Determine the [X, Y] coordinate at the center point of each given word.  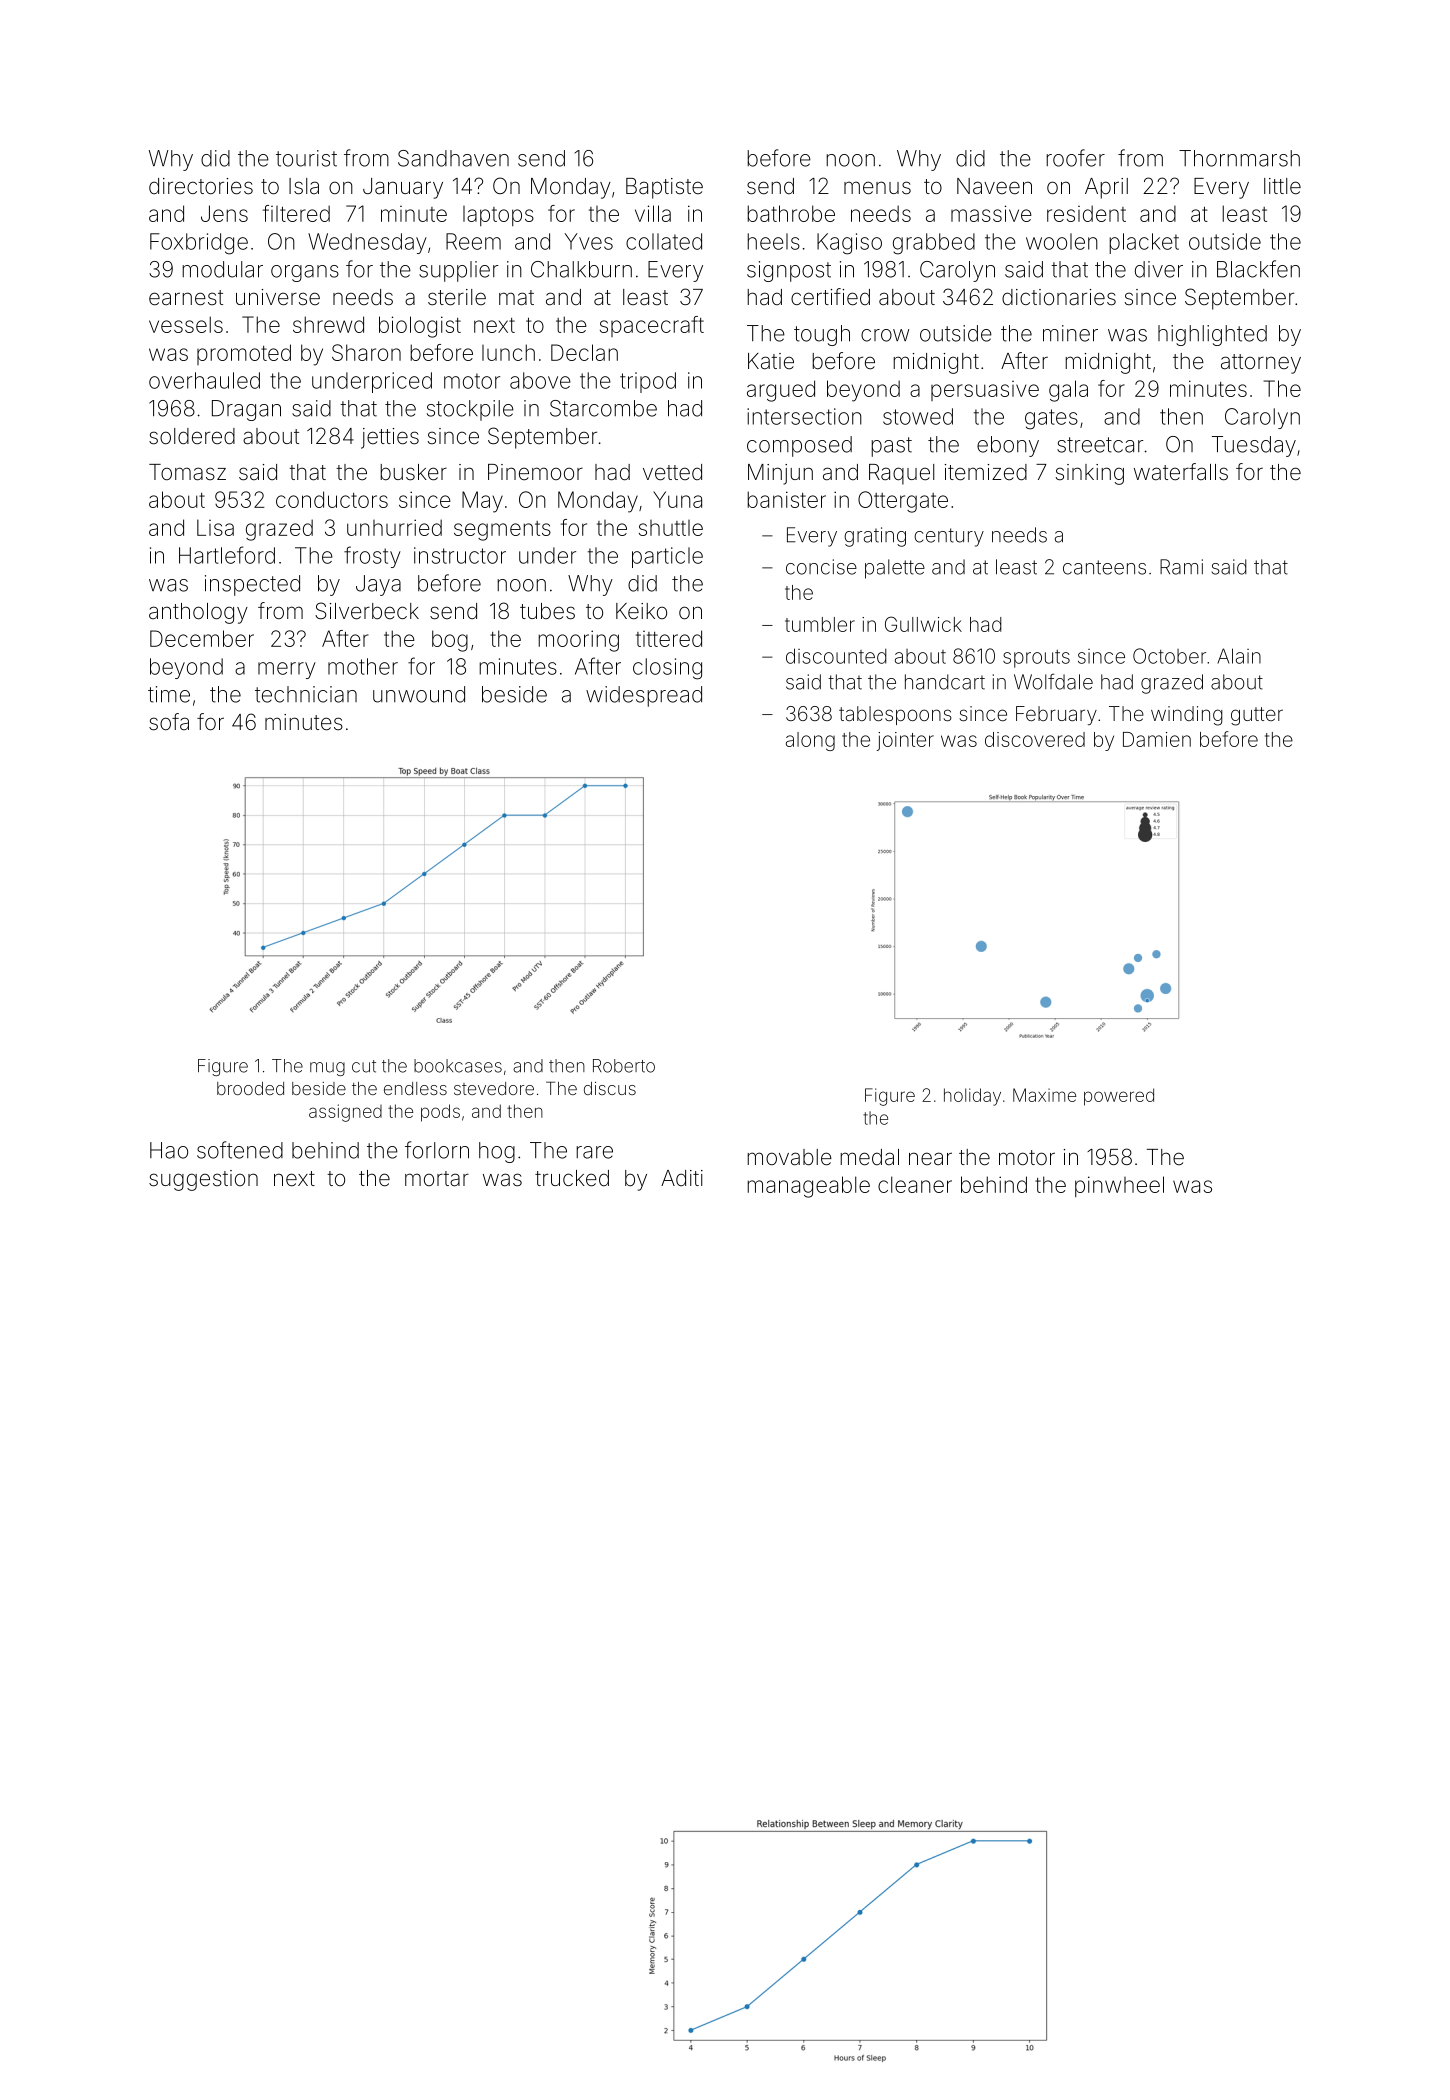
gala [1068, 391]
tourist [306, 158]
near [930, 1158]
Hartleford [227, 555]
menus [877, 188]
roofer [1075, 158]
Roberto [624, 1066]
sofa [169, 722]
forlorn [437, 1150]
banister [786, 499]
